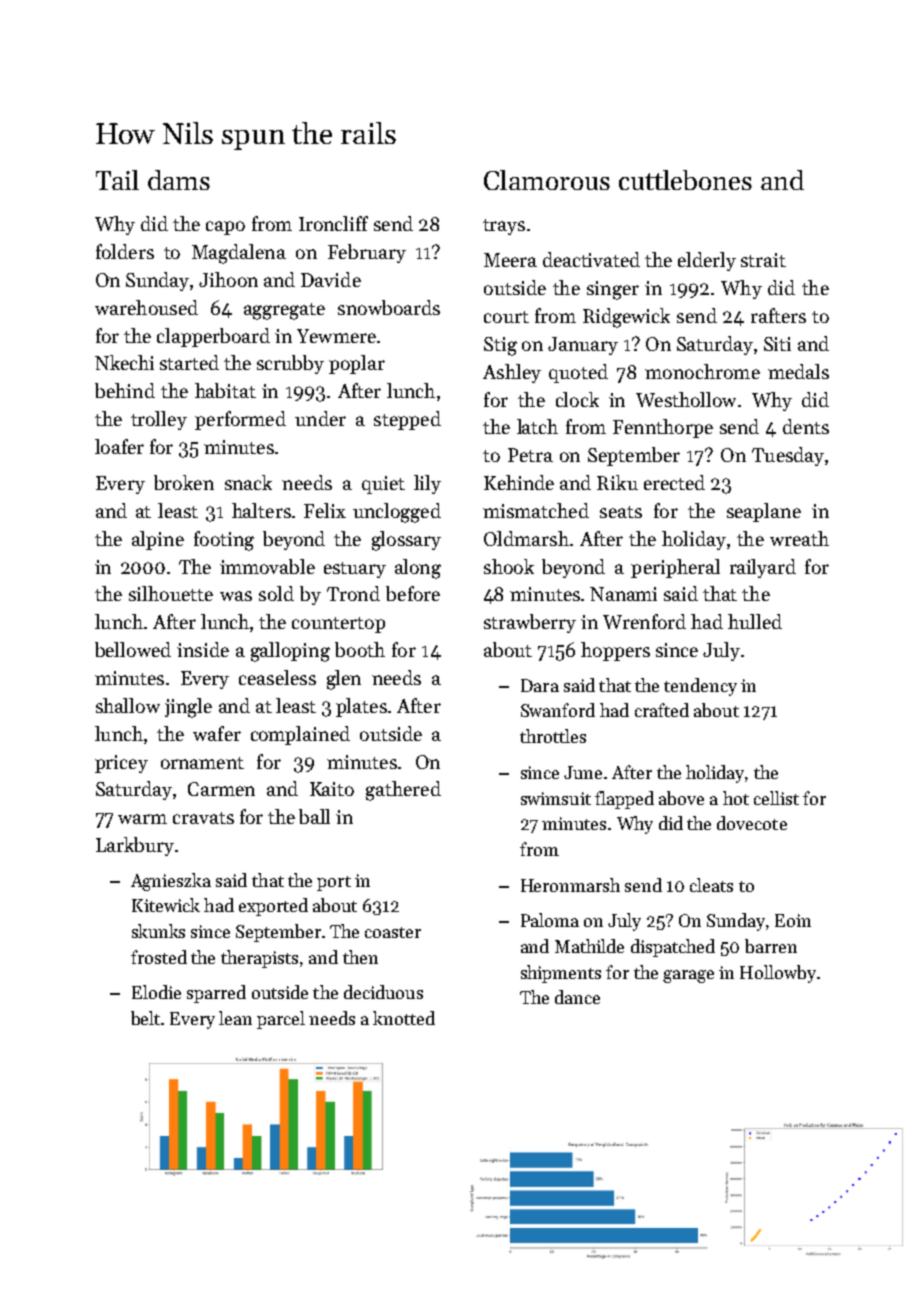 The image size is (924, 1314). I want to click on elderly, so click(707, 261).
